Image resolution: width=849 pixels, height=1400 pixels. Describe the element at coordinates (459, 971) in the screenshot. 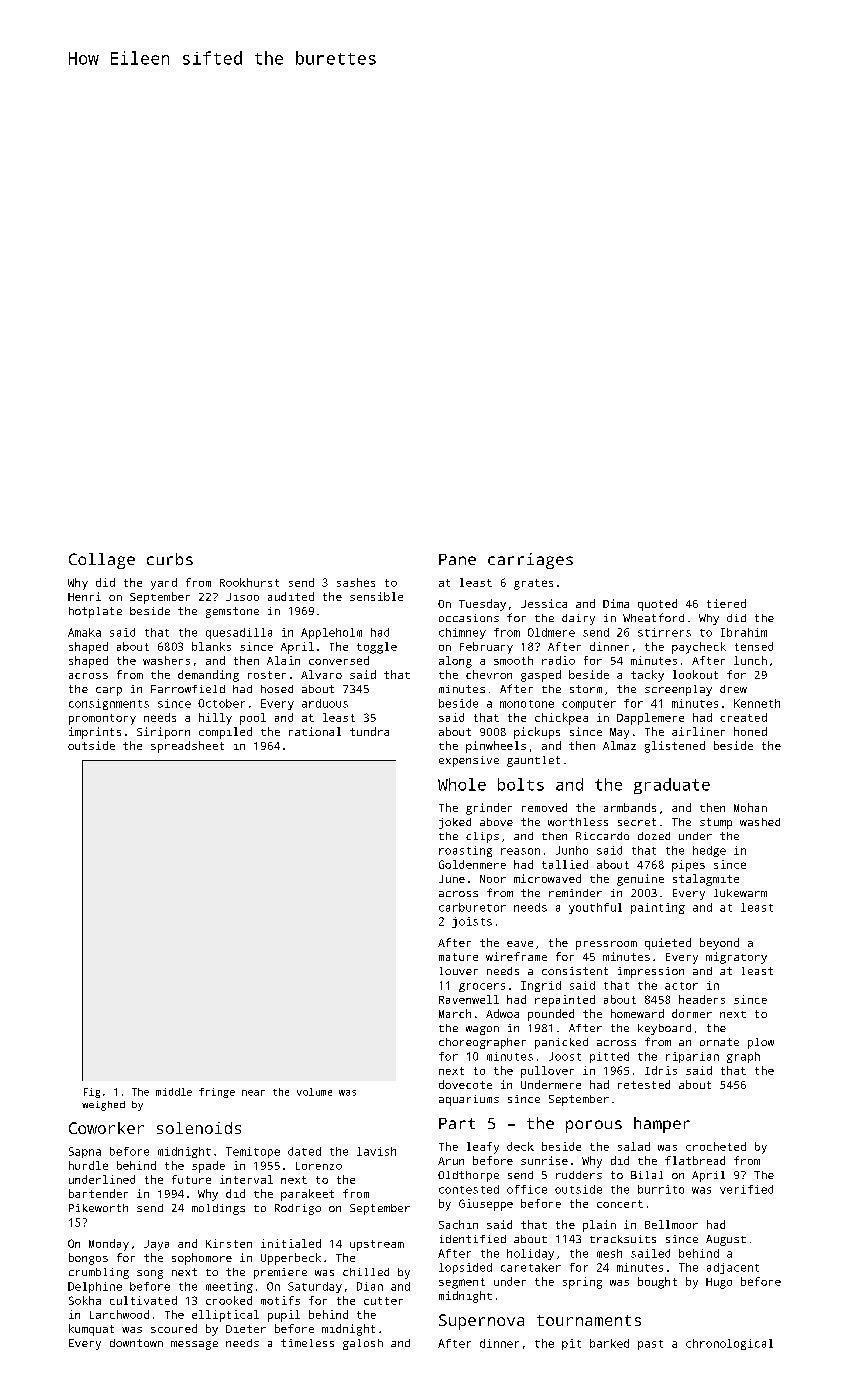

I see `louver` at that location.
